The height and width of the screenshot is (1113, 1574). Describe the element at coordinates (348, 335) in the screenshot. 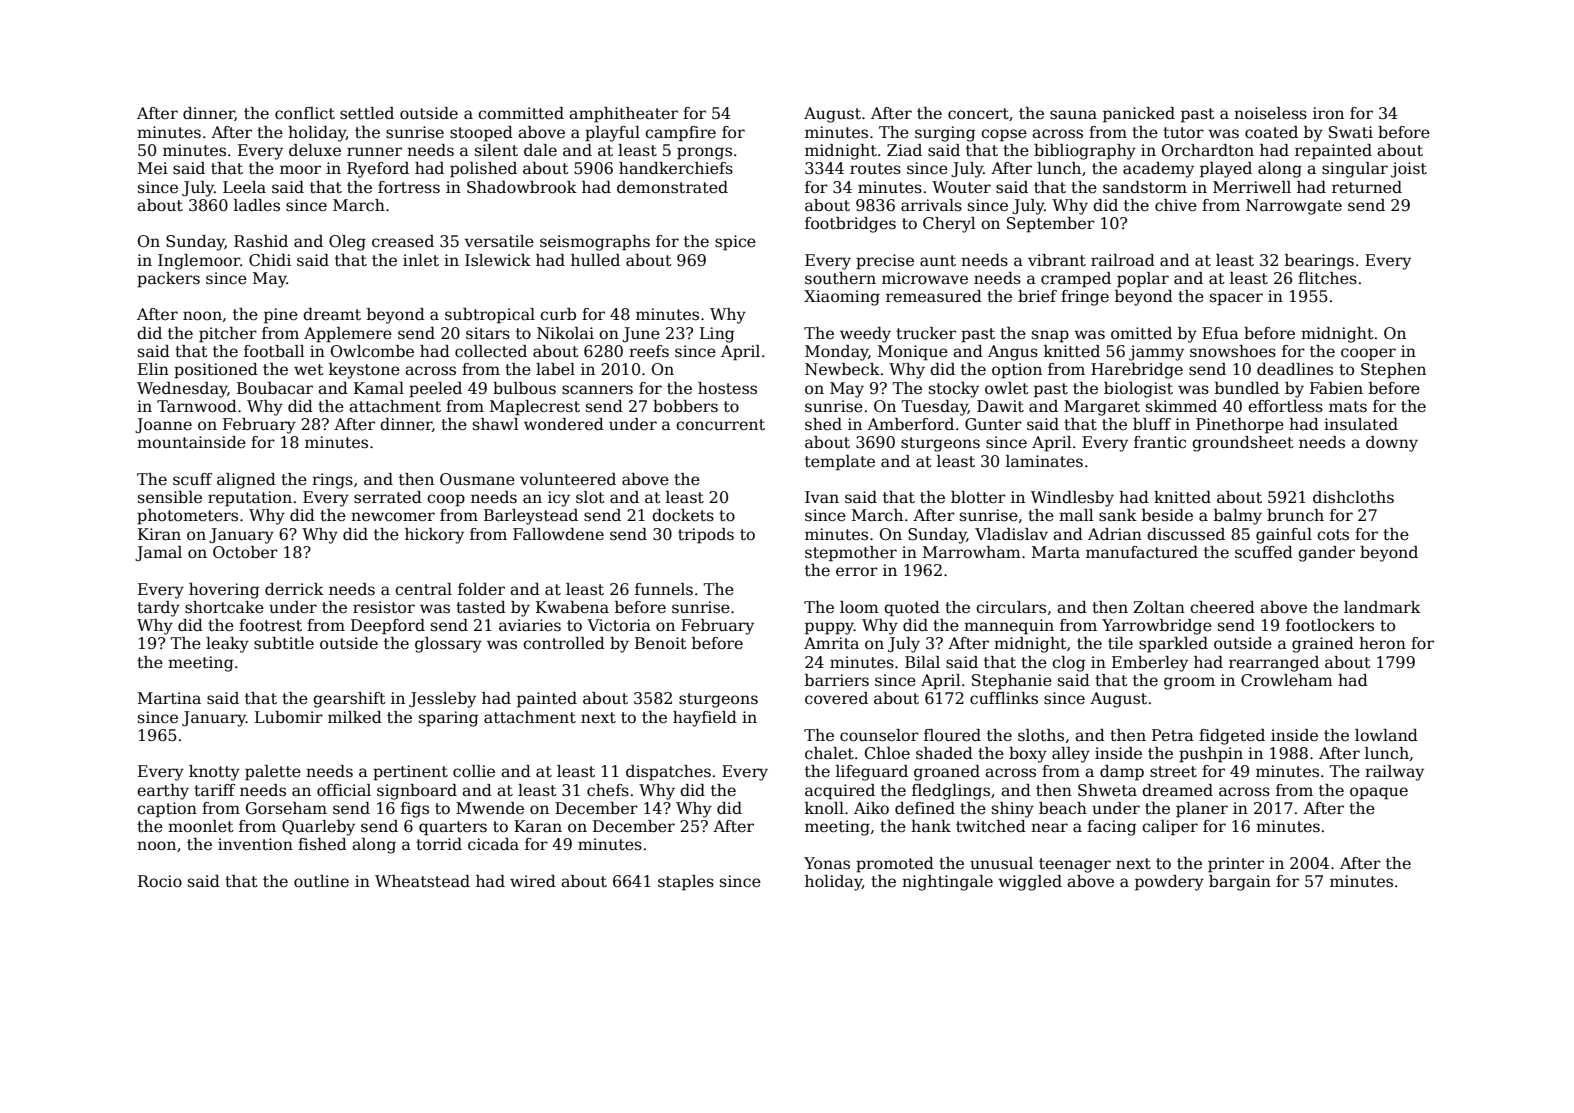

I see `Applemere` at that location.
